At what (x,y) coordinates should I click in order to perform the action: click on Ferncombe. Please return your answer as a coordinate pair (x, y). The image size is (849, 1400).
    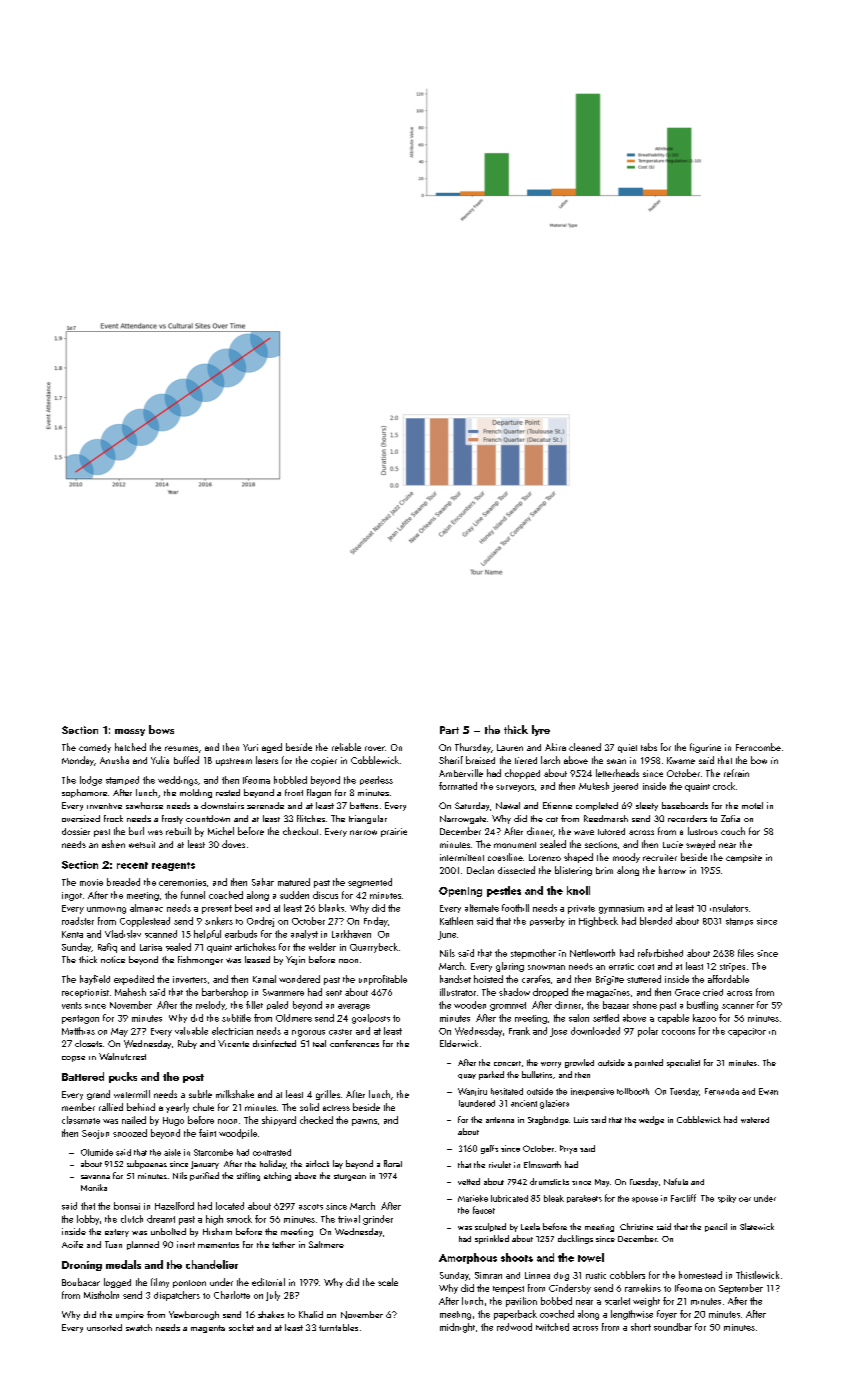
    Looking at the image, I should click on (758, 747).
